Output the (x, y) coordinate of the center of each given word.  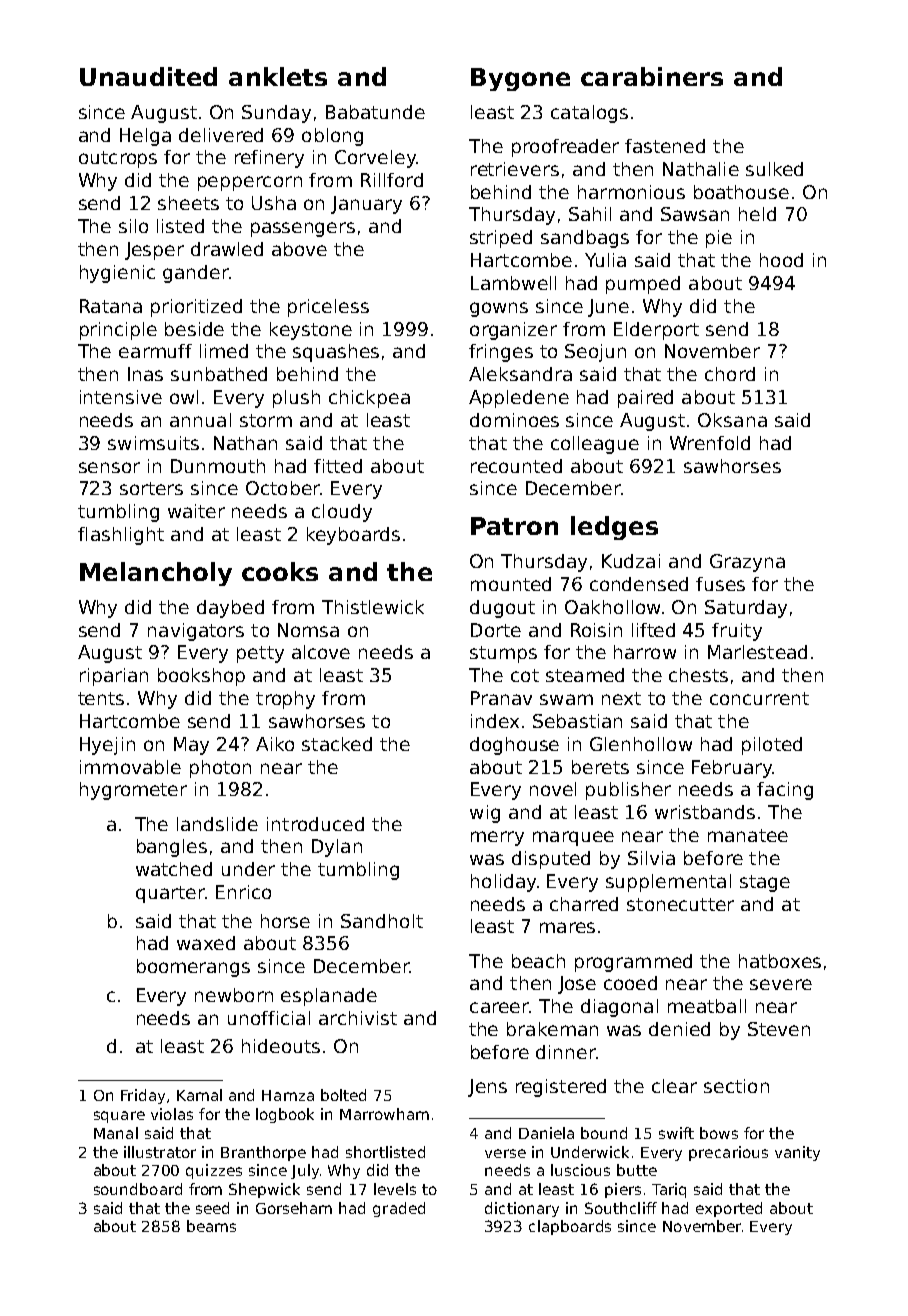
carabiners (652, 76)
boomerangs (193, 968)
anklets (278, 76)
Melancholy (156, 574)
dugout (502, 609)
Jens (487, 1088)
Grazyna (747, 563)
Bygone (520, 79)
